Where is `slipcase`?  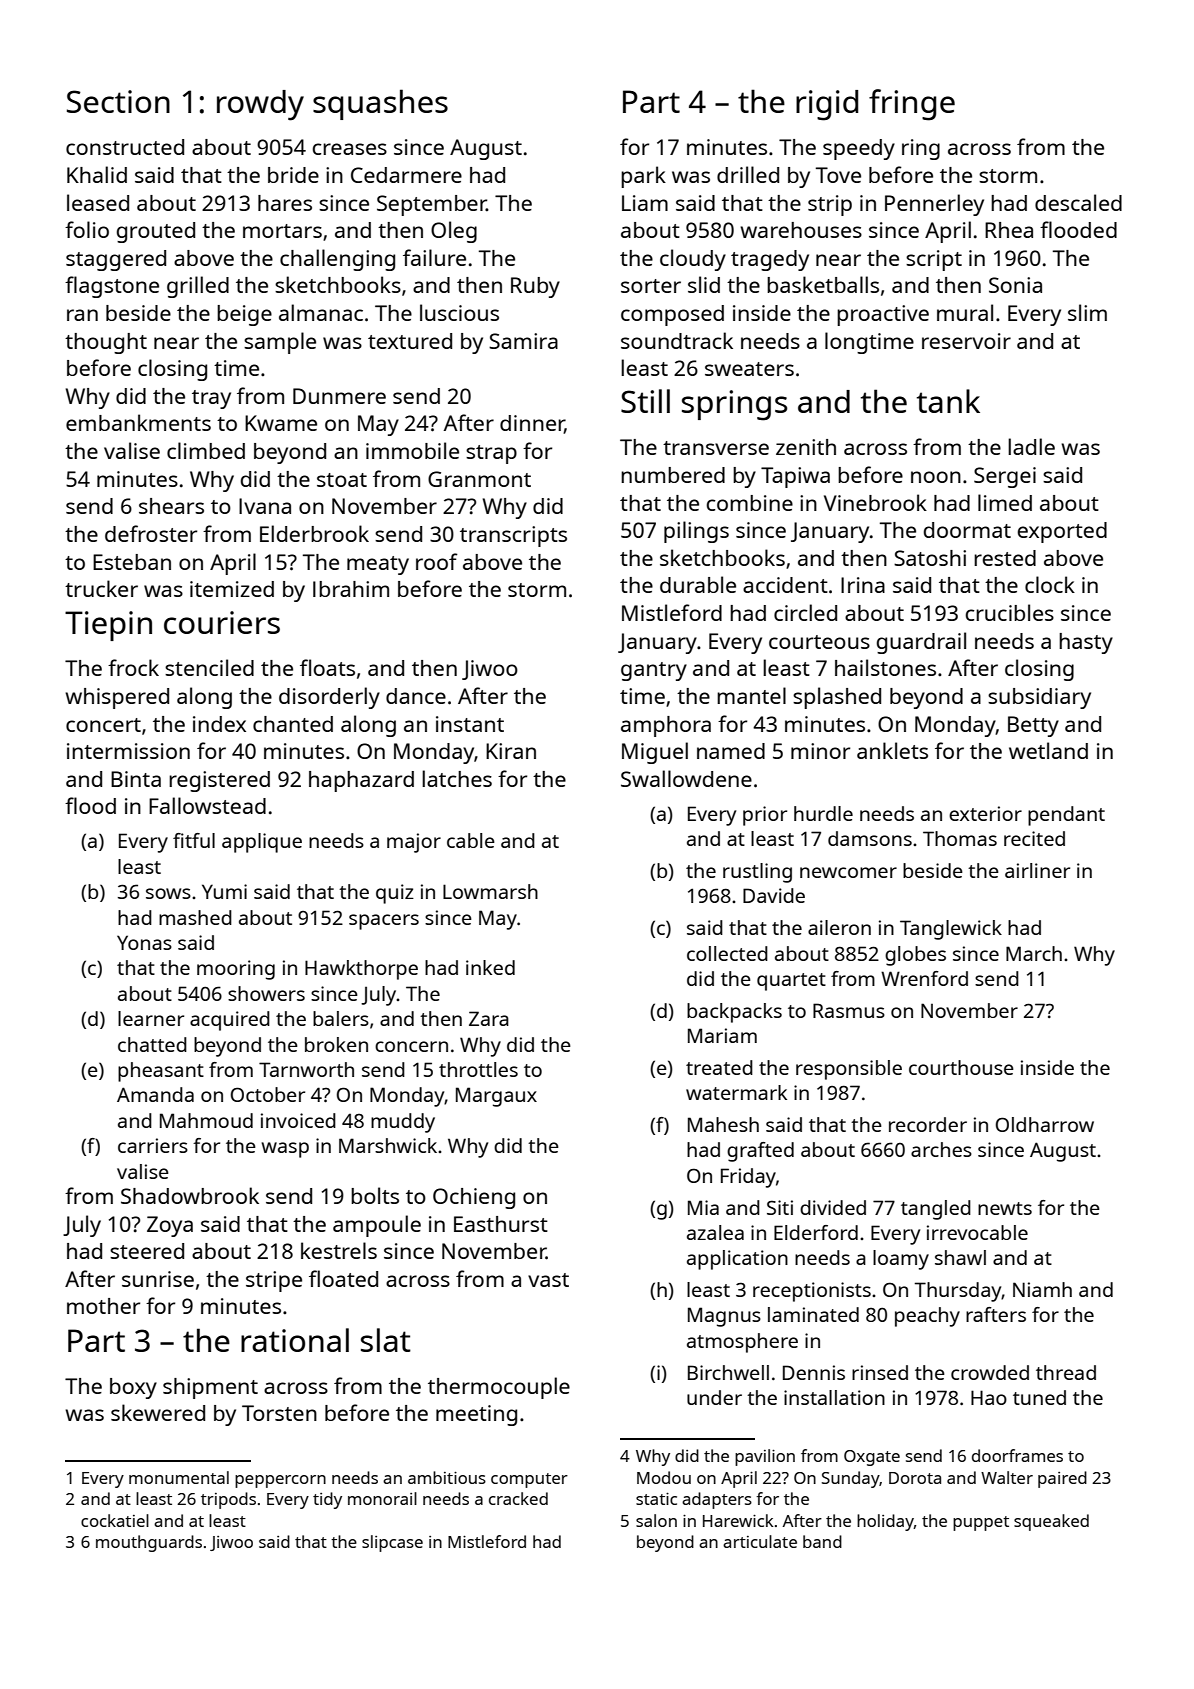 slipcase is located at coordinates (392, 1543).
